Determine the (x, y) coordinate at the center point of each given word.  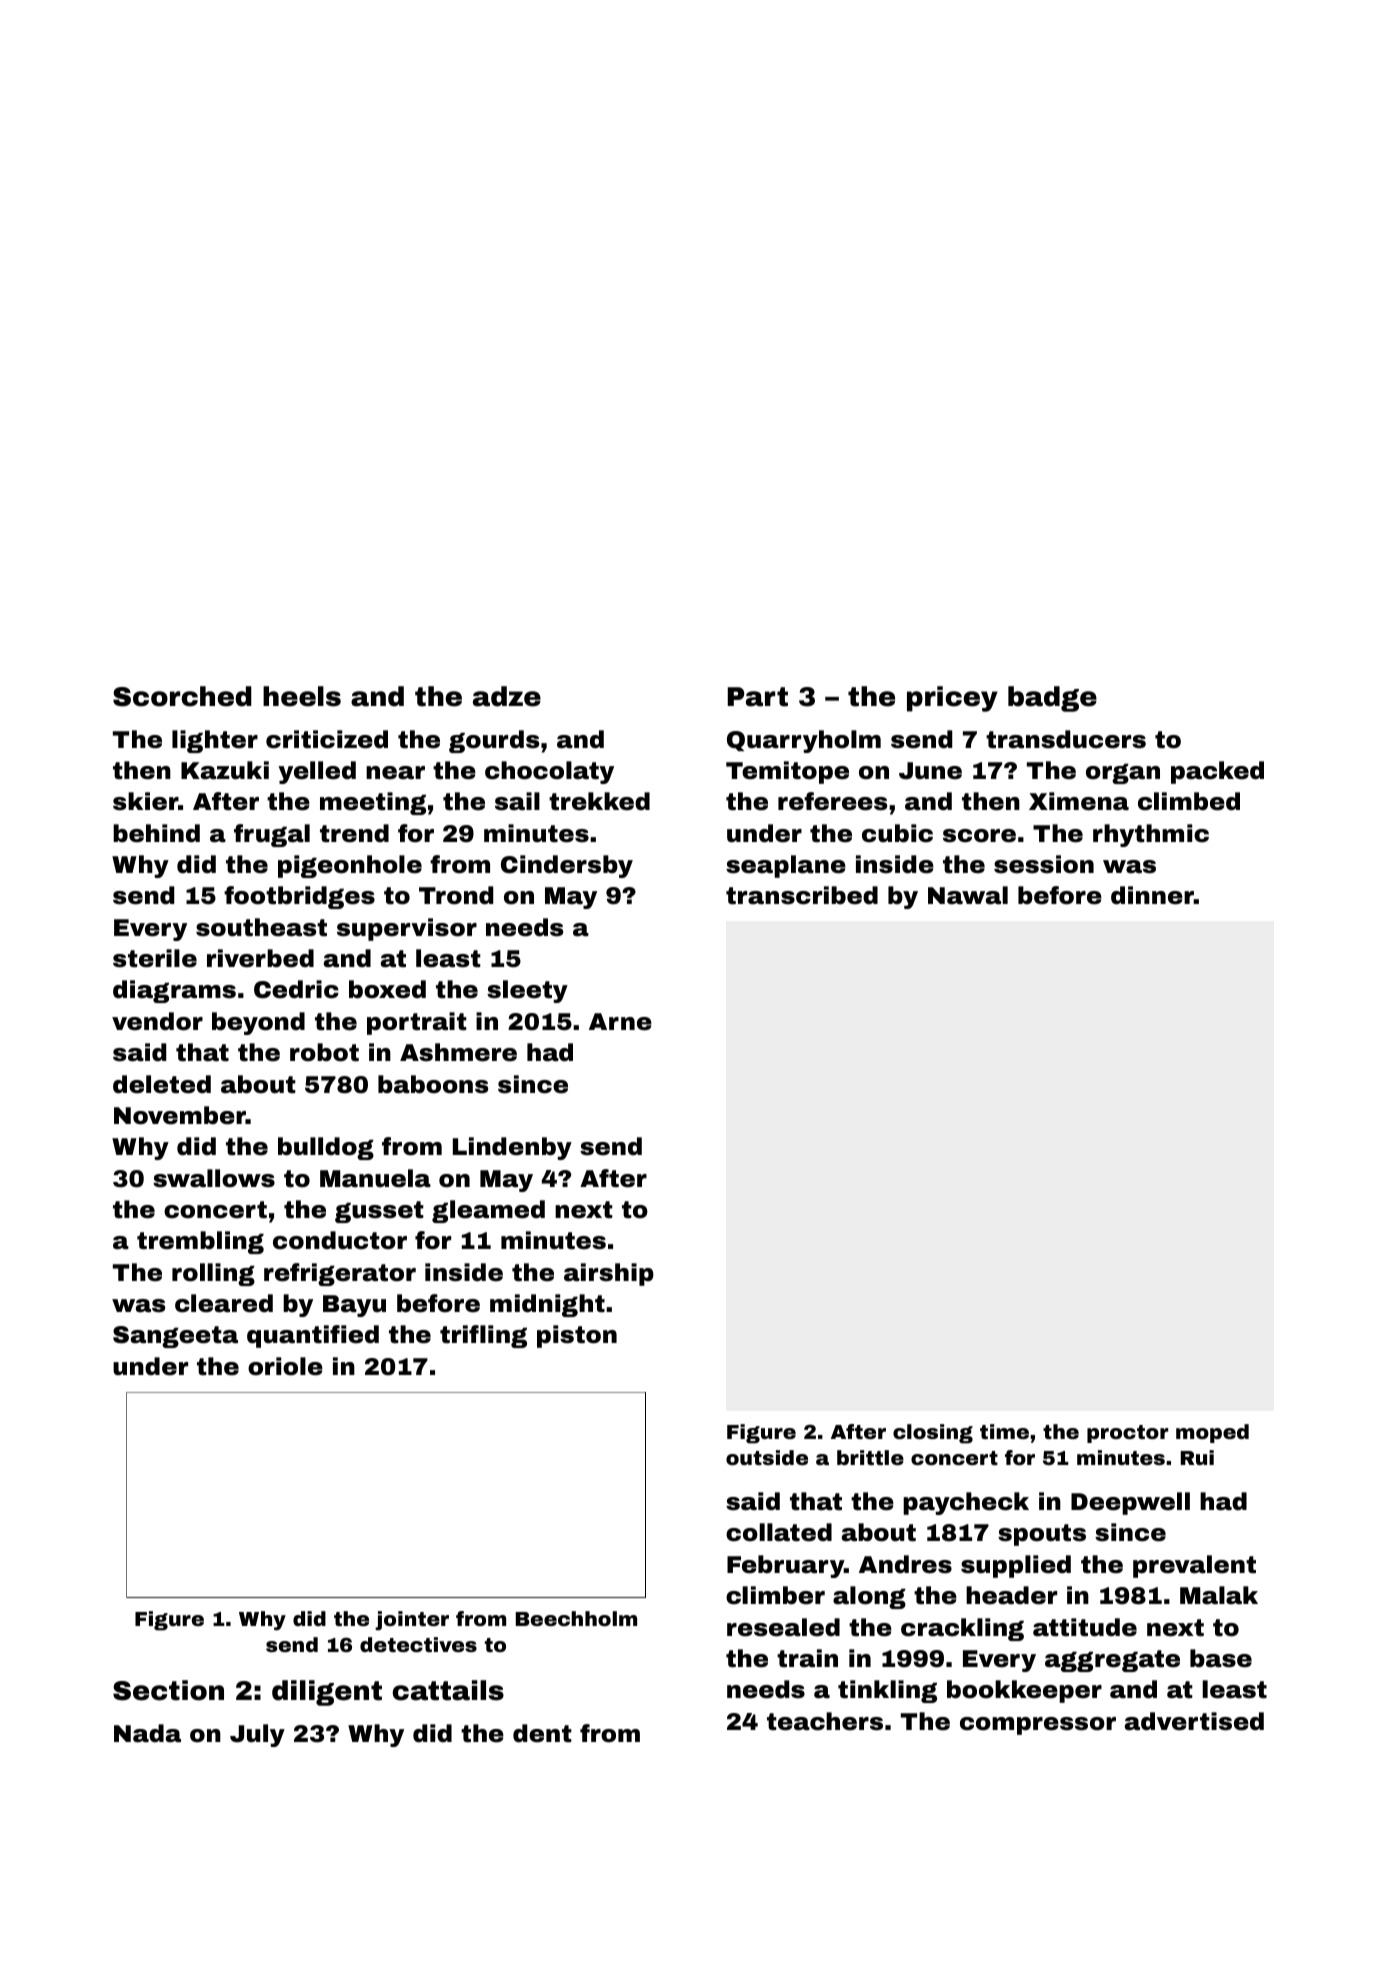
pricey (952, 699)
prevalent (1194, 1566)
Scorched (182, 696)
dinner (1152, 895)
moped (1212, 1433)
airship (609, 1274)
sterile (155, 958)
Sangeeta (175, 1337)
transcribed (802, 895)
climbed (1189, 801)
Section (168, 1690)
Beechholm (576, 1618)
